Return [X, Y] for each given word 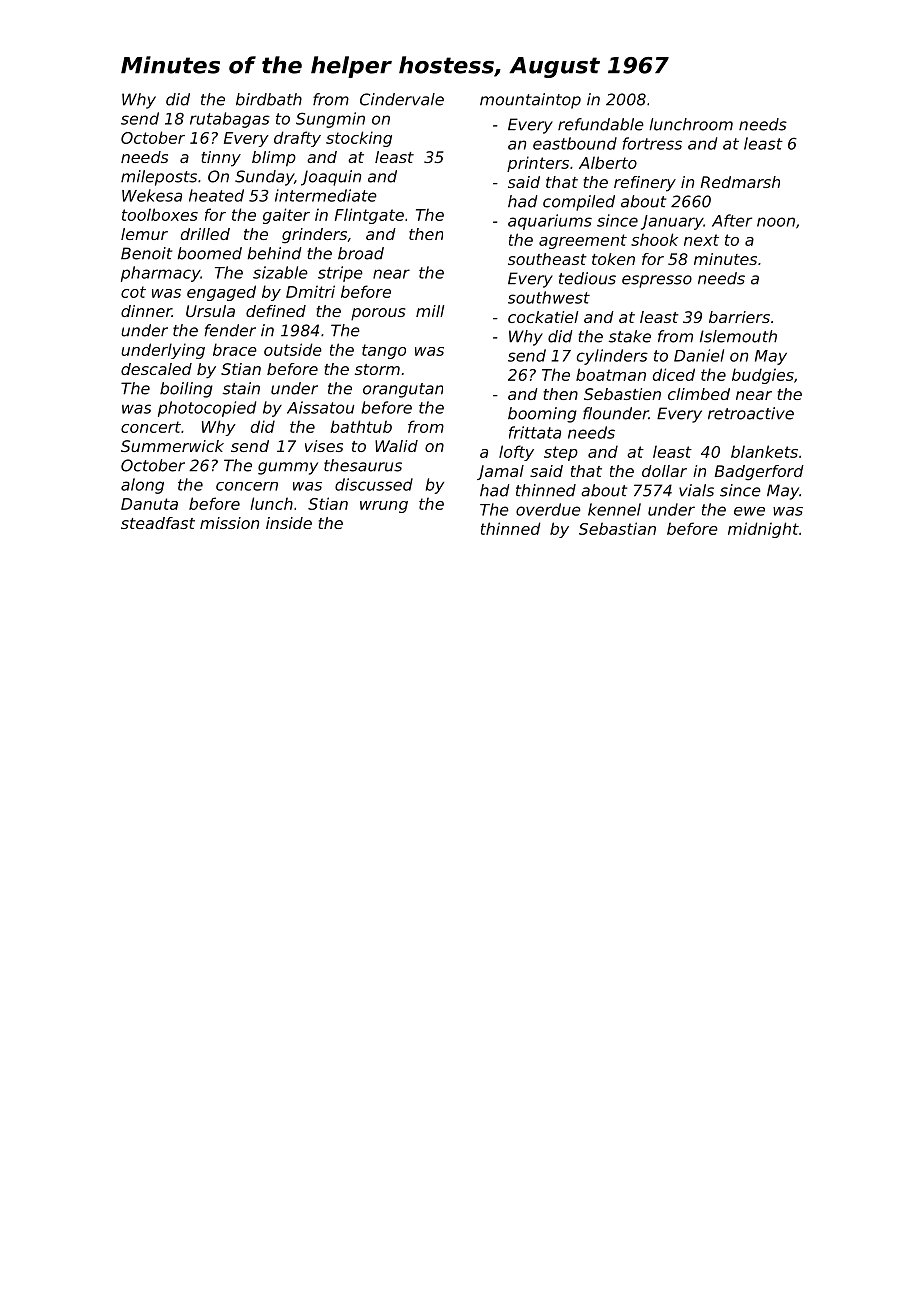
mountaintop [530, 101]
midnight [763, 530]
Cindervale [402, 99]
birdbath [269, 99]
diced [674, 374]
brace [235, 349]
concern [247, 486]
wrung [384, 507]
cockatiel [543, 317]
